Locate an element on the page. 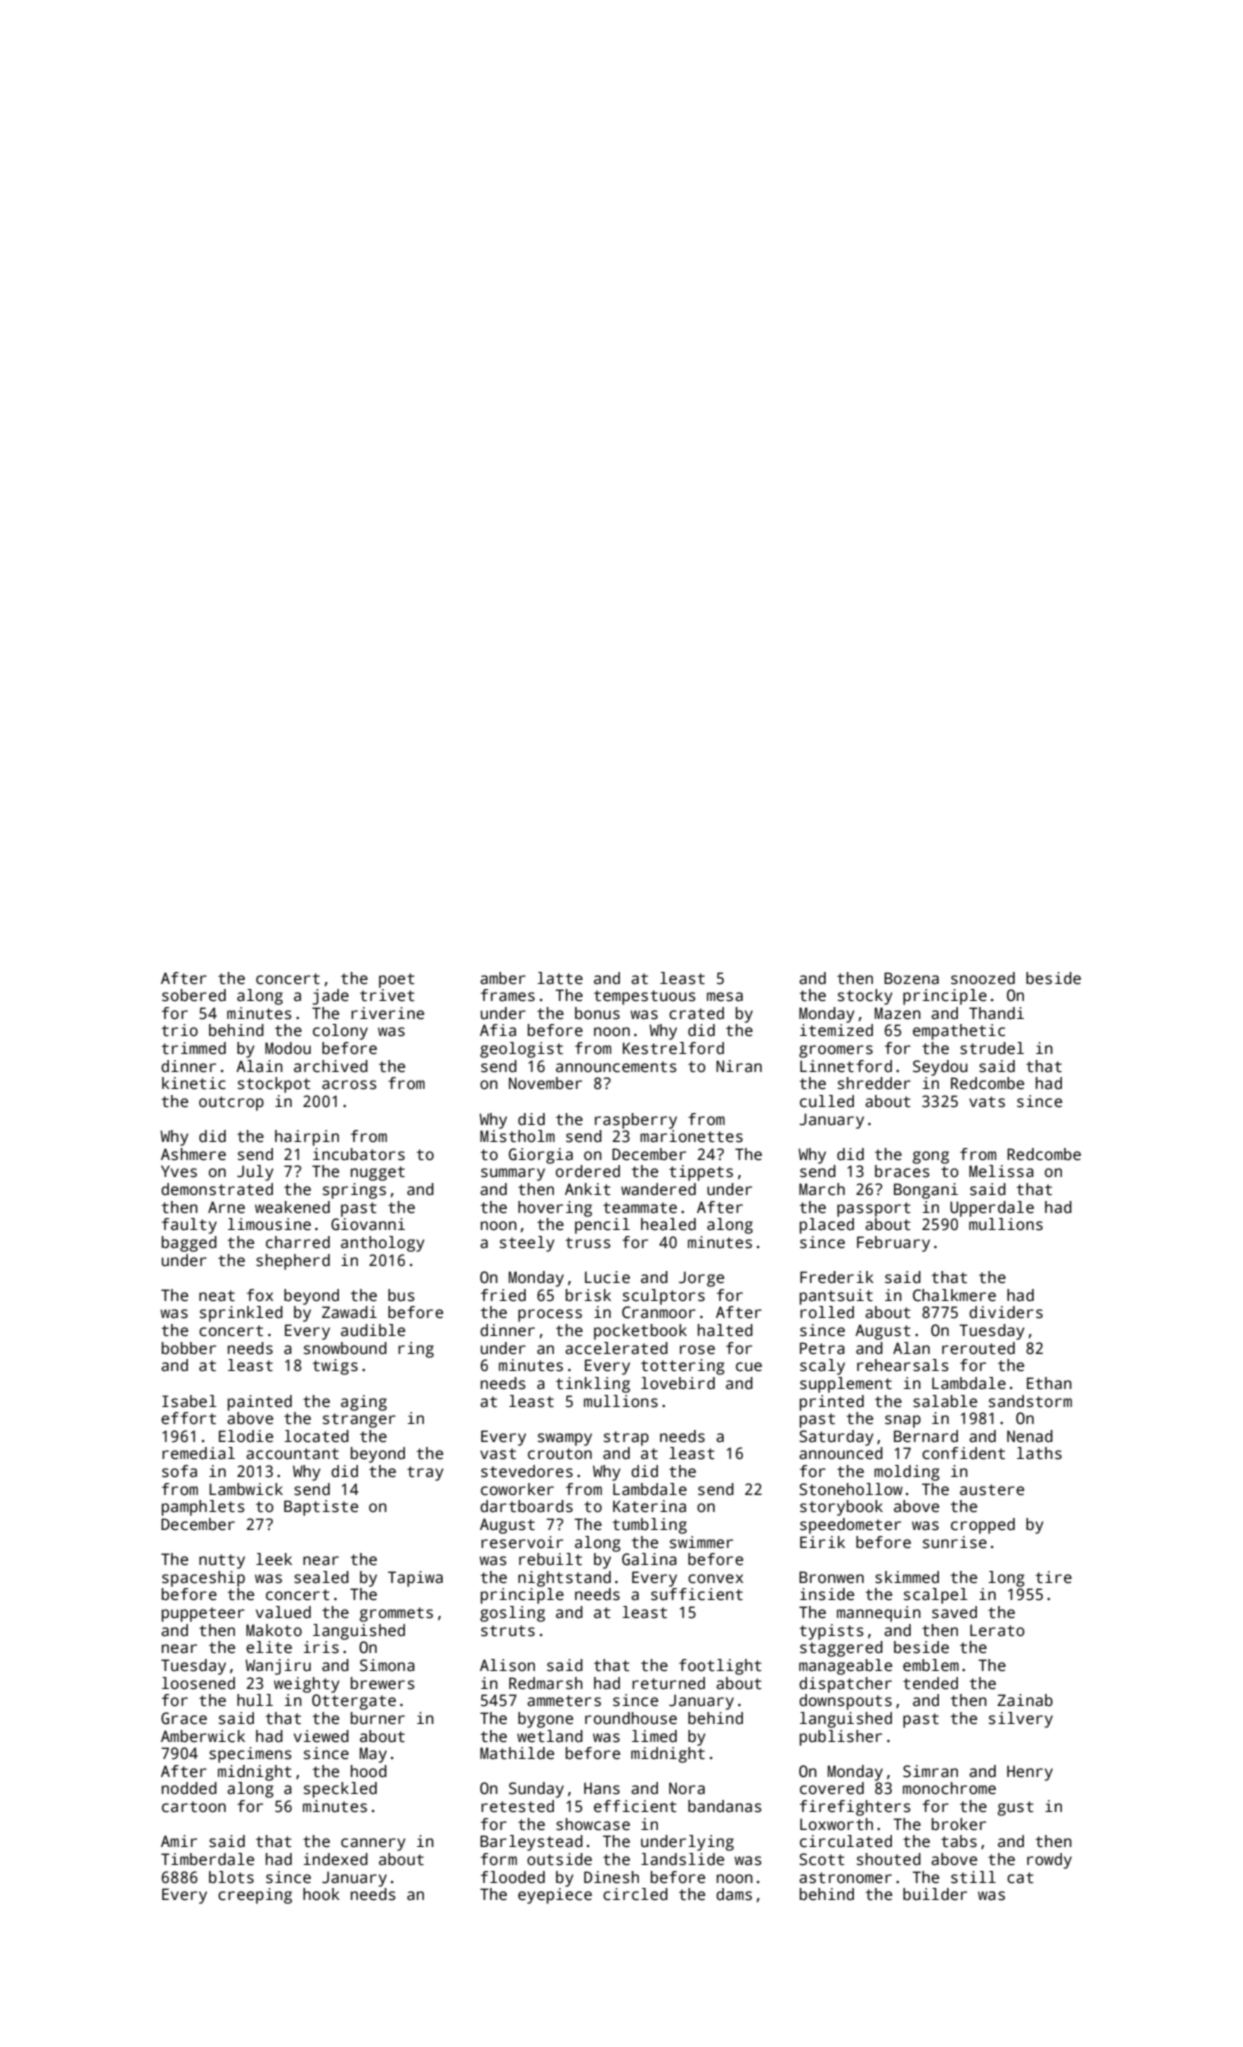 This document has height=2047, width=1243. indexed is located at coordinates (336, 1859).
